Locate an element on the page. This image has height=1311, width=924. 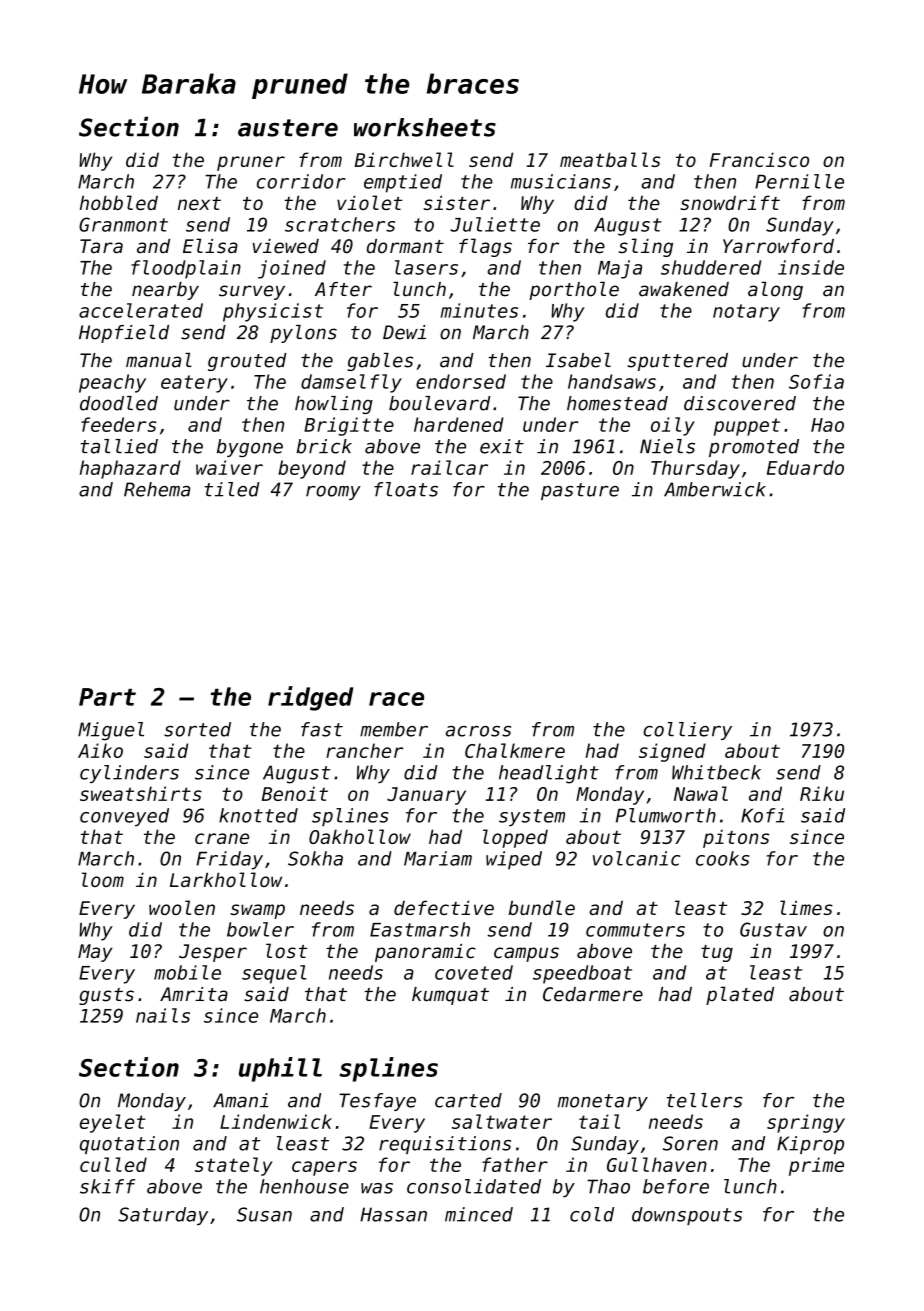
meatballs is located at coordinates (610, 159).
